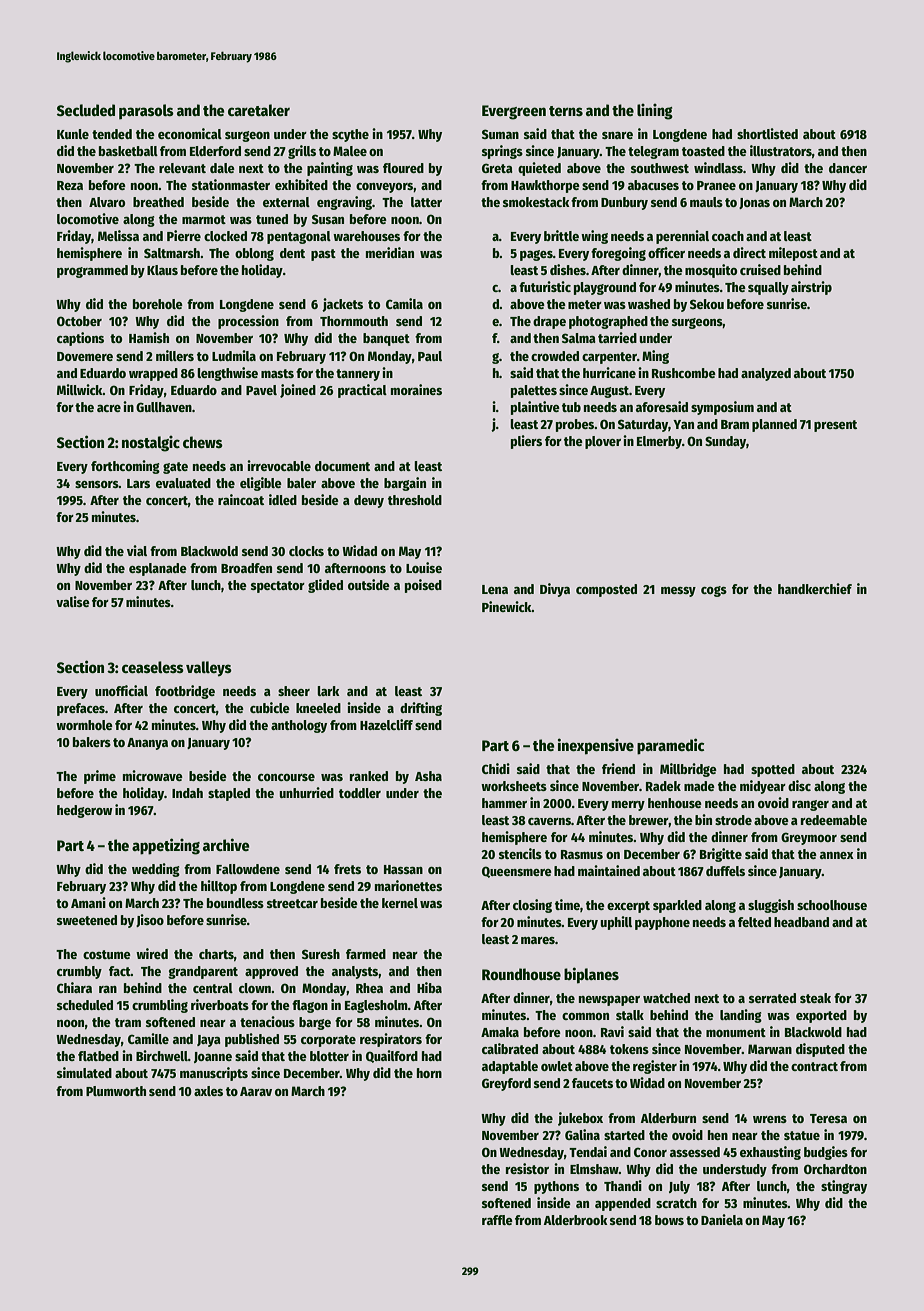  I want to click on washed, so click(649, 304).
